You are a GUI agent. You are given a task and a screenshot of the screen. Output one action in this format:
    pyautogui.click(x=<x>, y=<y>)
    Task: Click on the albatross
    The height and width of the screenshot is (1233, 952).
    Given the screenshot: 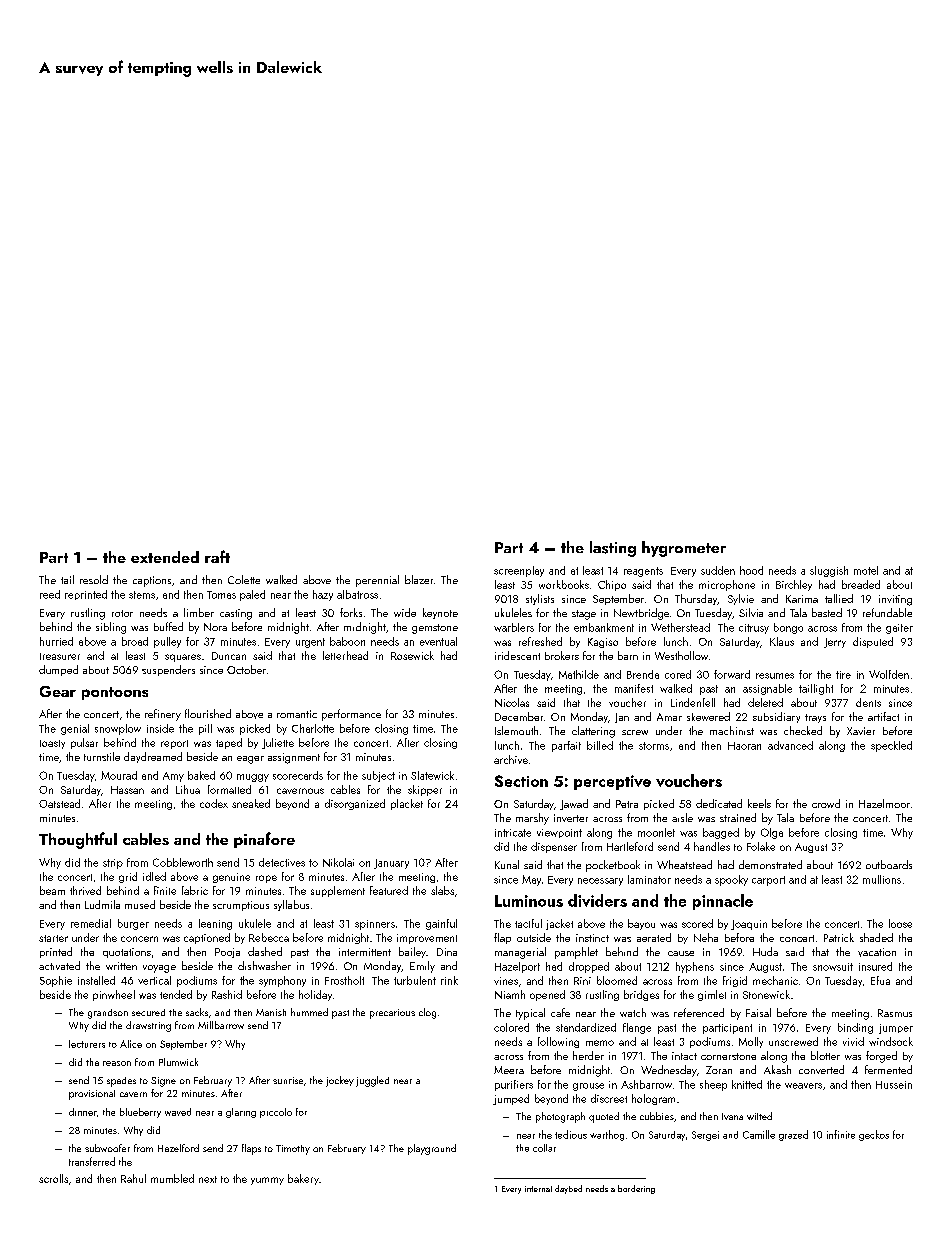 What is the action you would take?
    pyautogui.click(x=357, y=594)
